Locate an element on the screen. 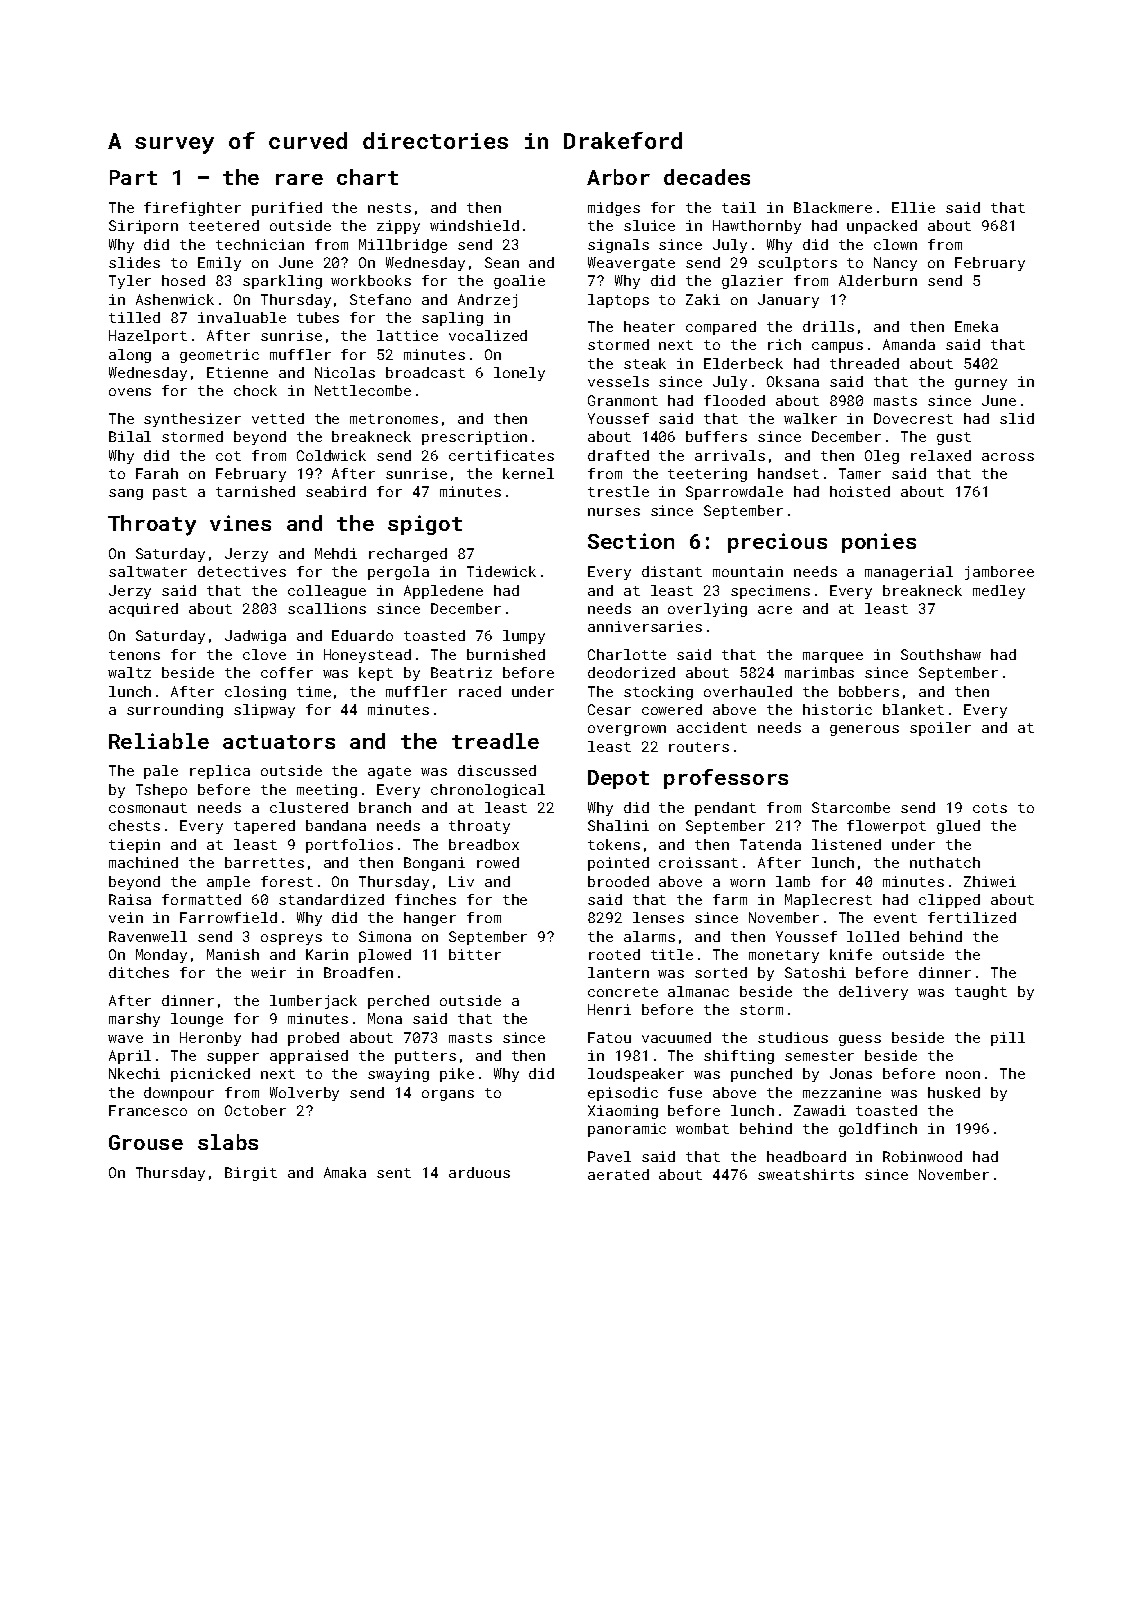 The image size is (1146, 1621). windshield is located at coordinates (474, 225).
